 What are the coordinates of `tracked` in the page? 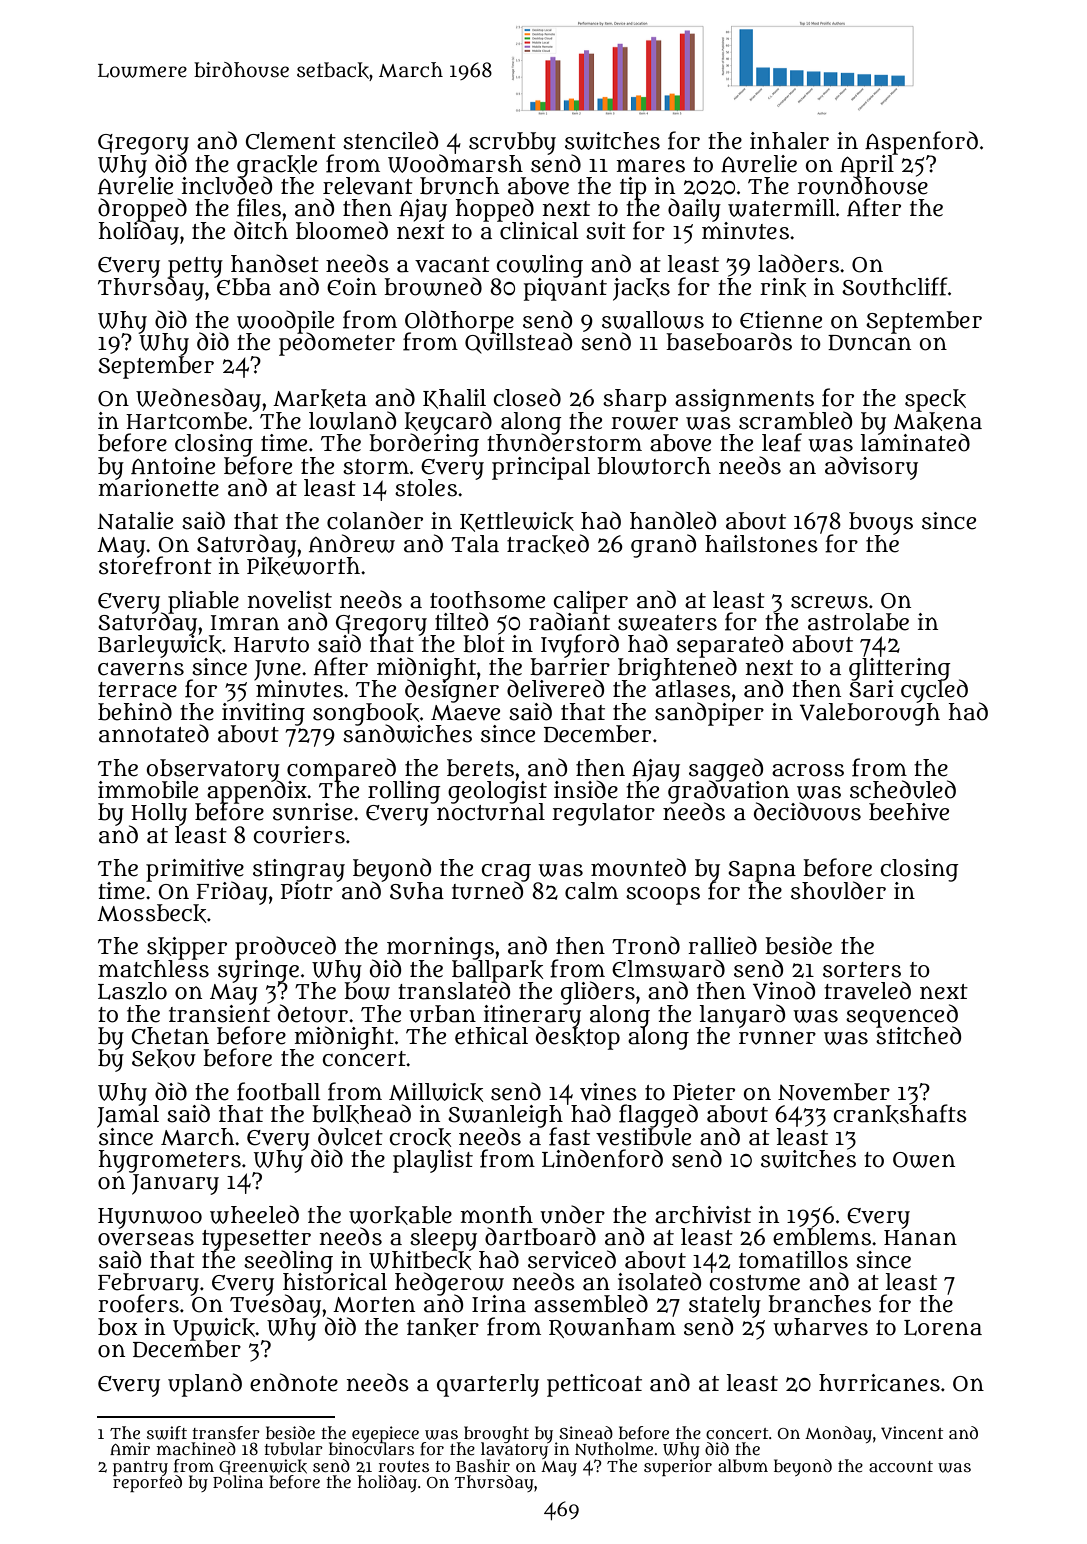 It's located at (548, 544).
